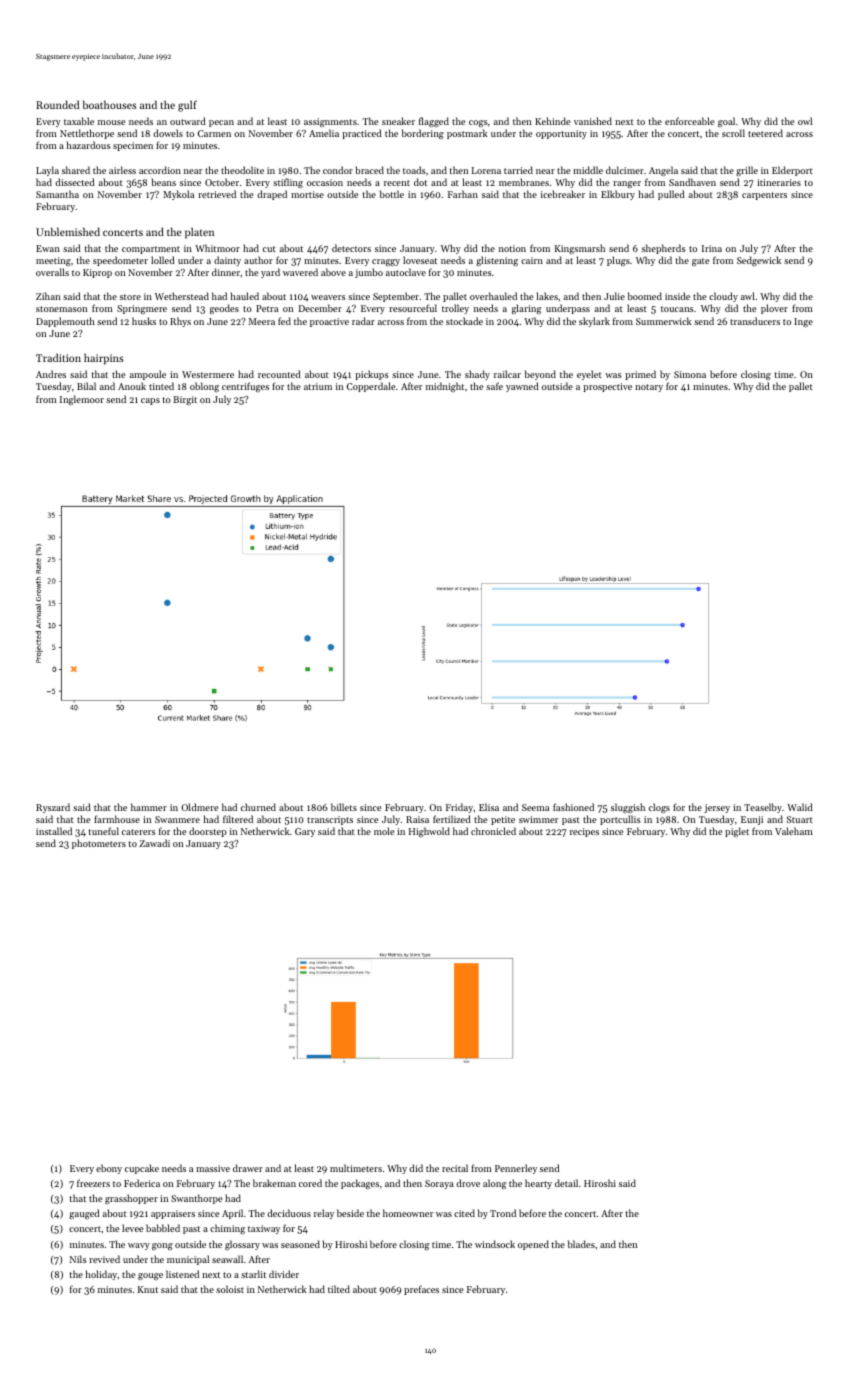 This screenshot has height=1400, width=849. What do you see at coordinates (566, 1183) in the screenshot?
I see `detail` at bounding box center [566, 1183].
